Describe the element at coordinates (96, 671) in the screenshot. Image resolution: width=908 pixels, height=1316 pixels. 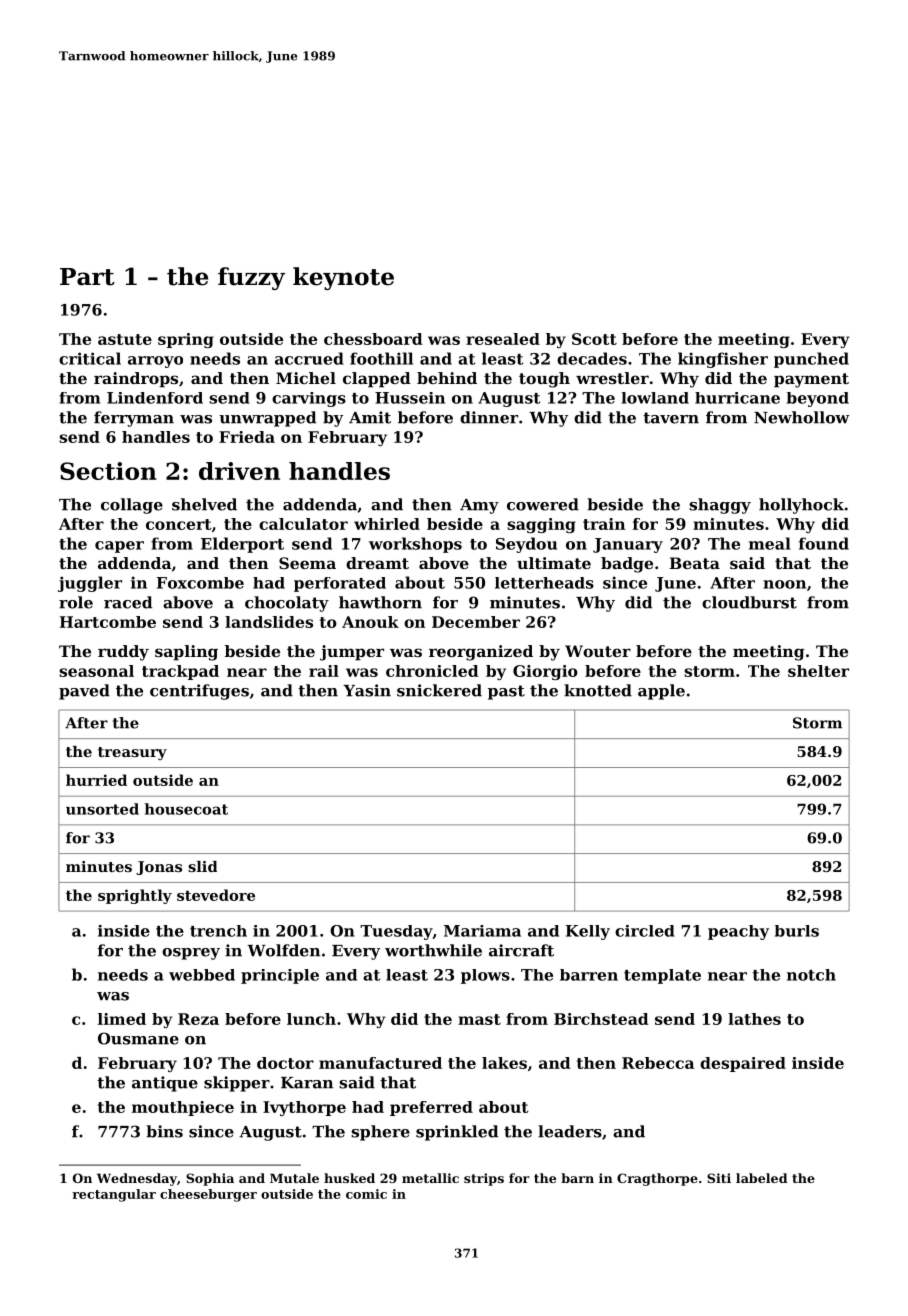
I see `seasonal` at that location.
